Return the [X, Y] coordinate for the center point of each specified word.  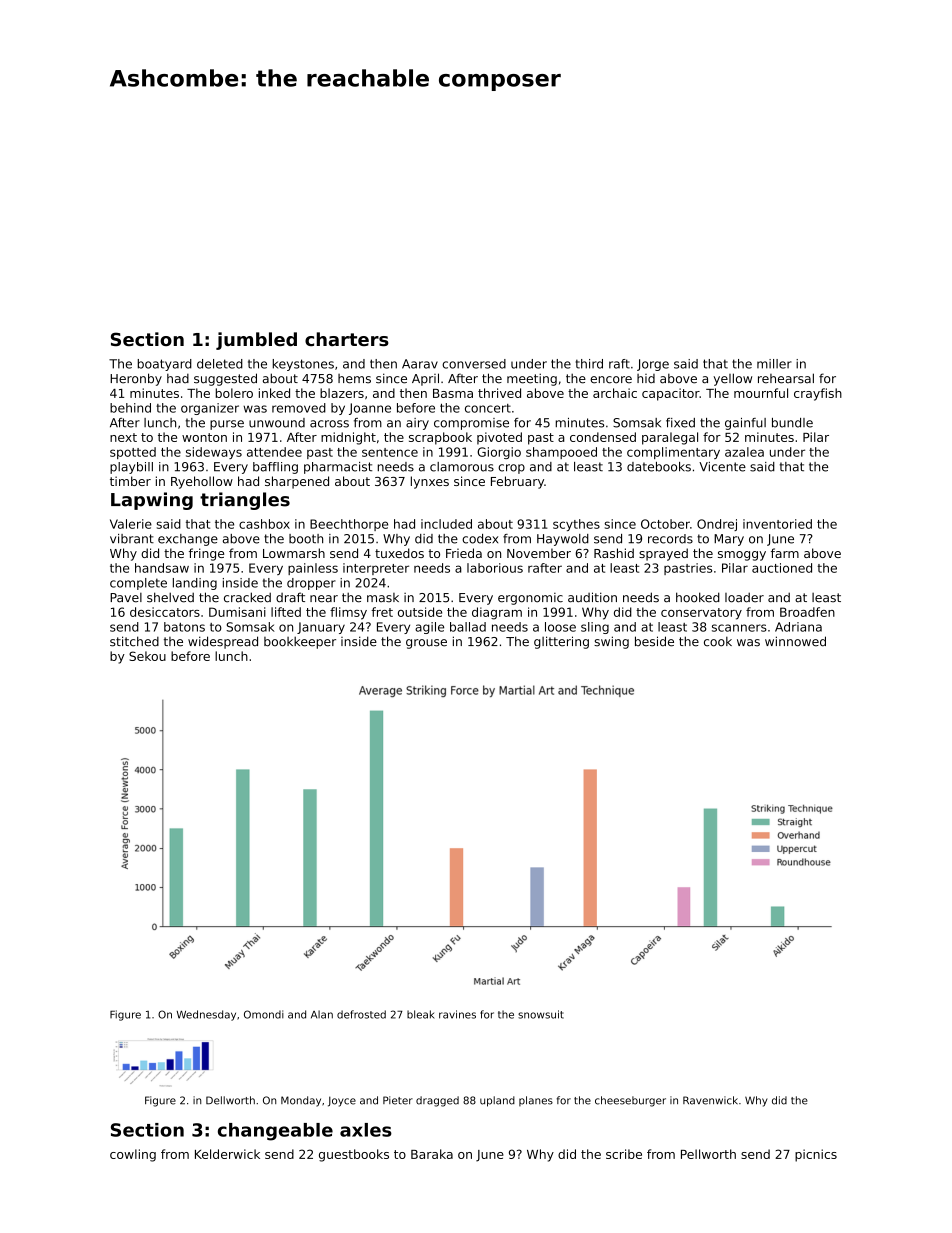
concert [488, 408]
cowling [133, 1155]
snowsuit [541, 1014]
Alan [322, 1014]
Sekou [147, 656]
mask [383, 598]
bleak [421, 1014]
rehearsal [786, 378]
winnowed [795, 641]
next [123, 437]
